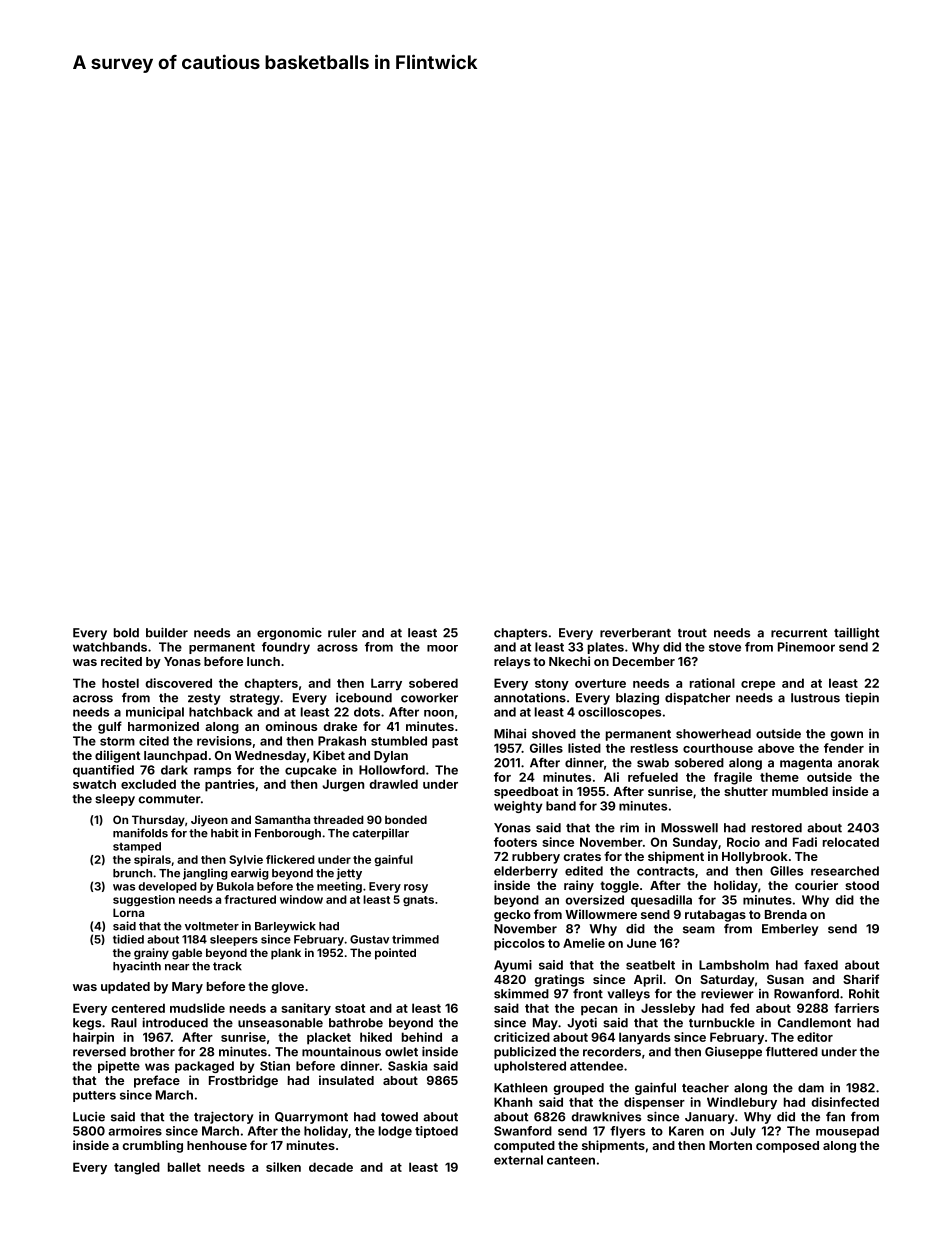  Describe the element at coordinates (519, 944) in the page. I see `piccolos` at that location.
